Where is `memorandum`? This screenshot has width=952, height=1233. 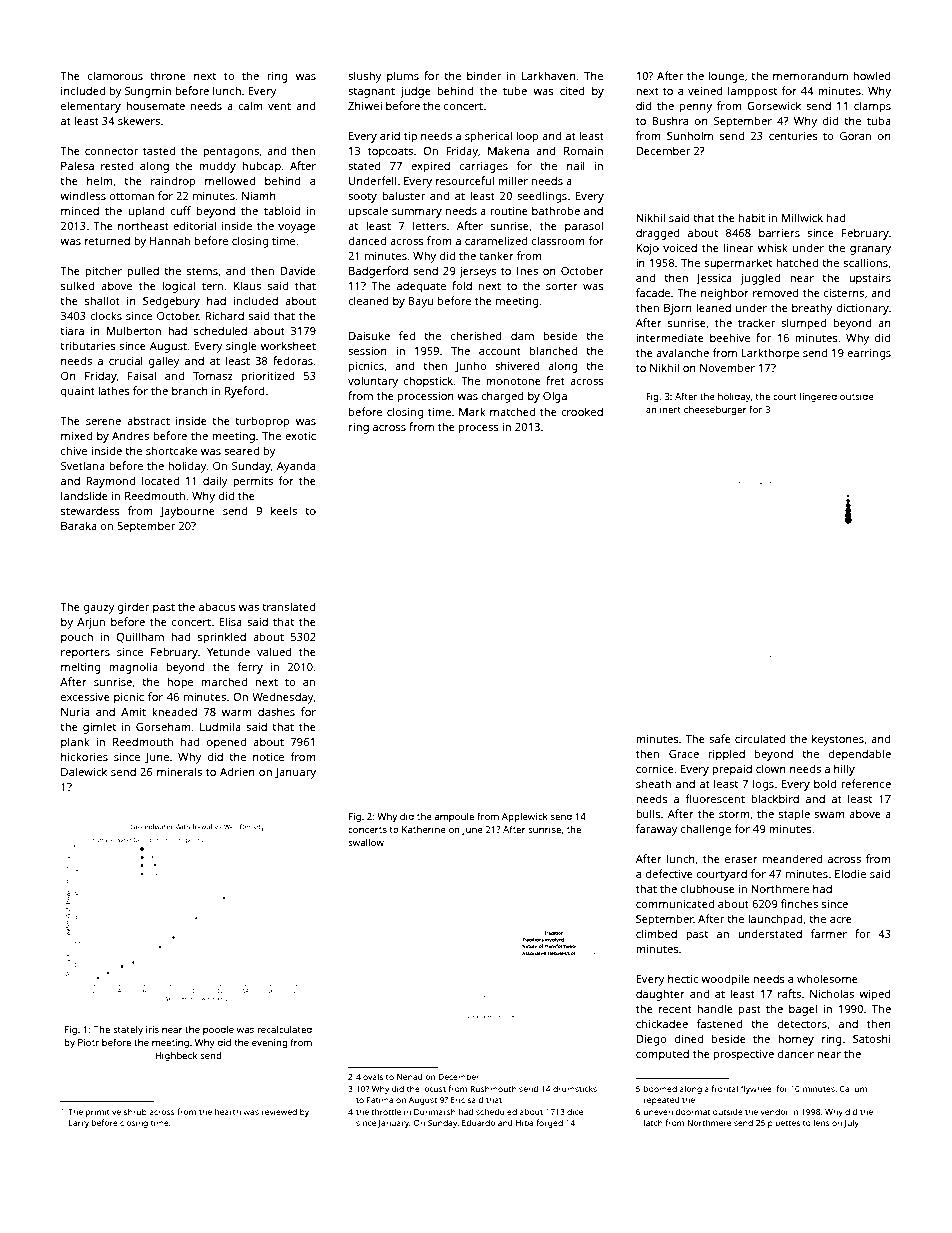 memorandum is located at coordinates (810, 75).
